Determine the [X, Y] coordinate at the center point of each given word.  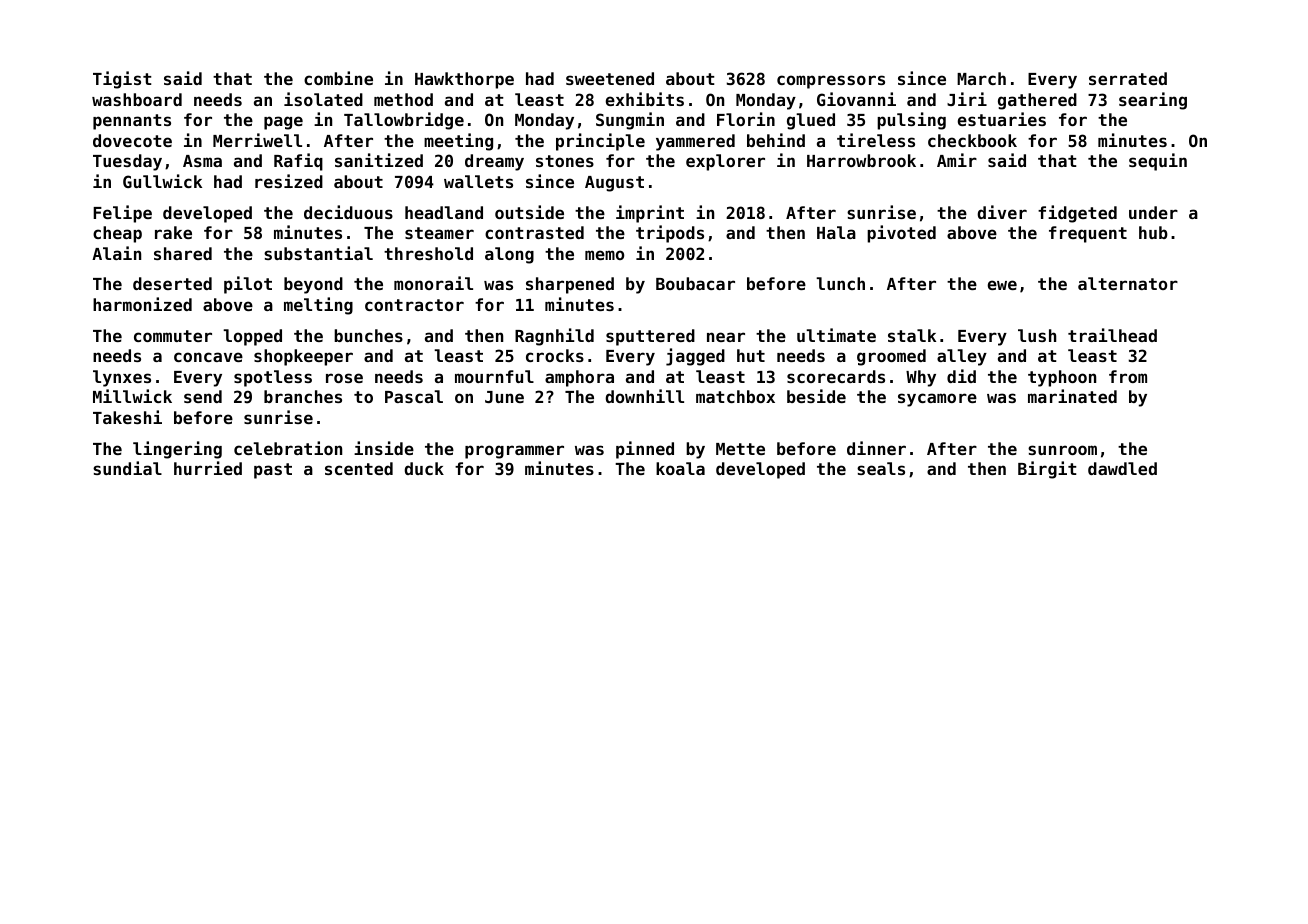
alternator [1128, 283]
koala [680, 468]
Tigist [122, 80]
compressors [831, 82]
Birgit [1047, 470]
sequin [1158, 162]
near [726, 337]
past [273, 471]
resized [289, 181]
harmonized [142, 304]
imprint [650, 214]
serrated [1128, 78]
